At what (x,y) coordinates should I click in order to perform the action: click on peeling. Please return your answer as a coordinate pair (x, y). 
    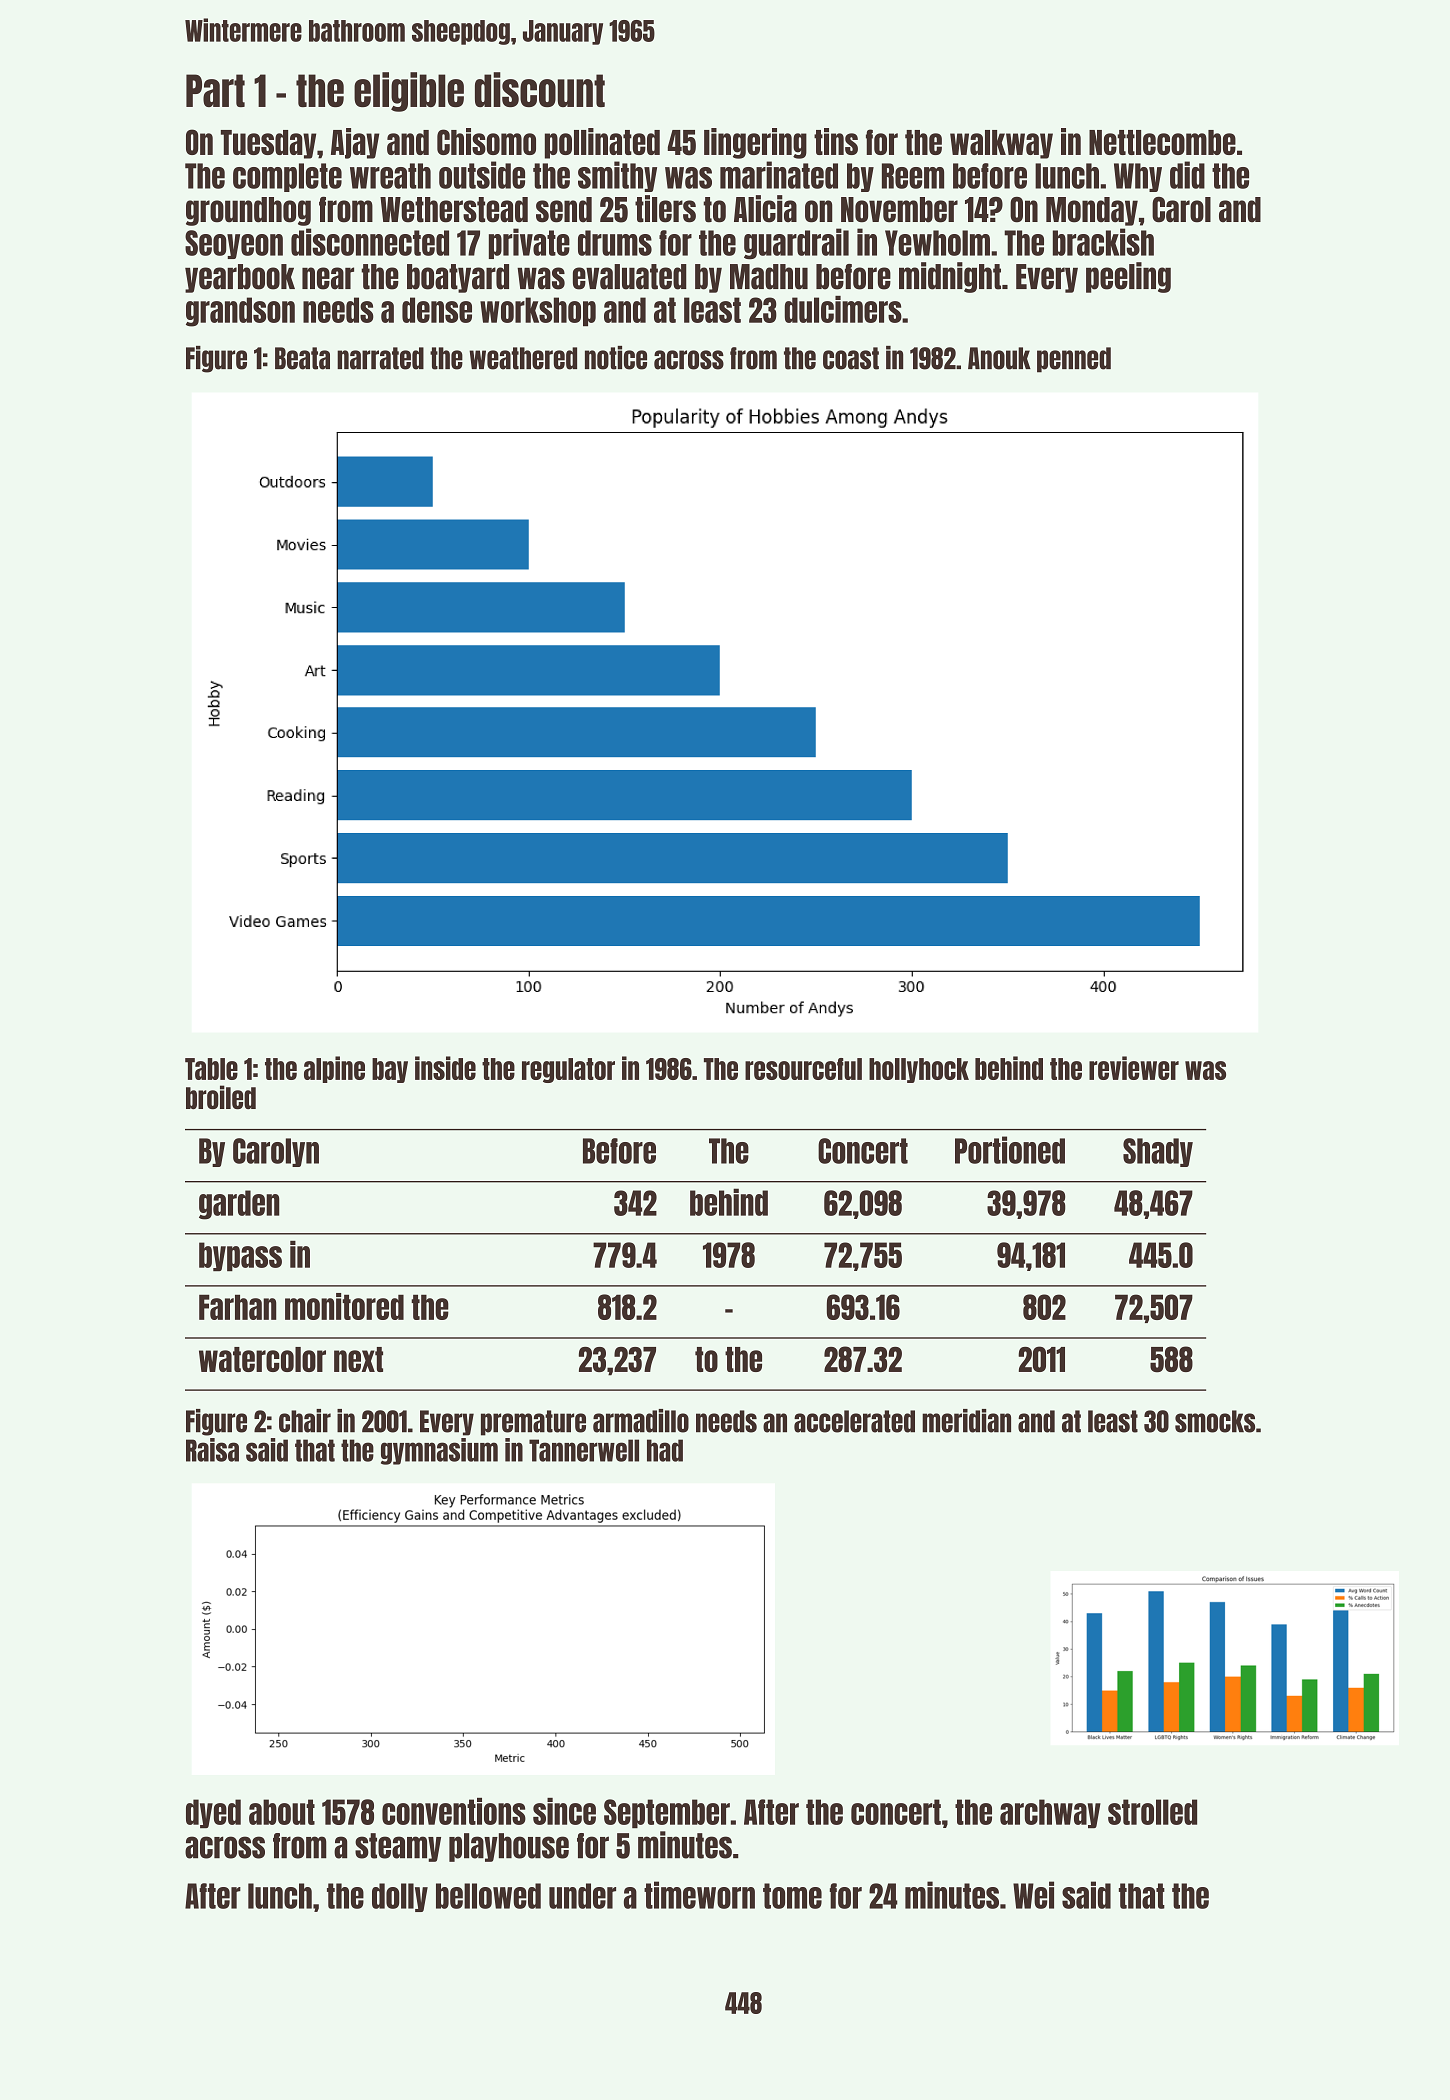
    Looking at the image, I should click on (1128, 277).
